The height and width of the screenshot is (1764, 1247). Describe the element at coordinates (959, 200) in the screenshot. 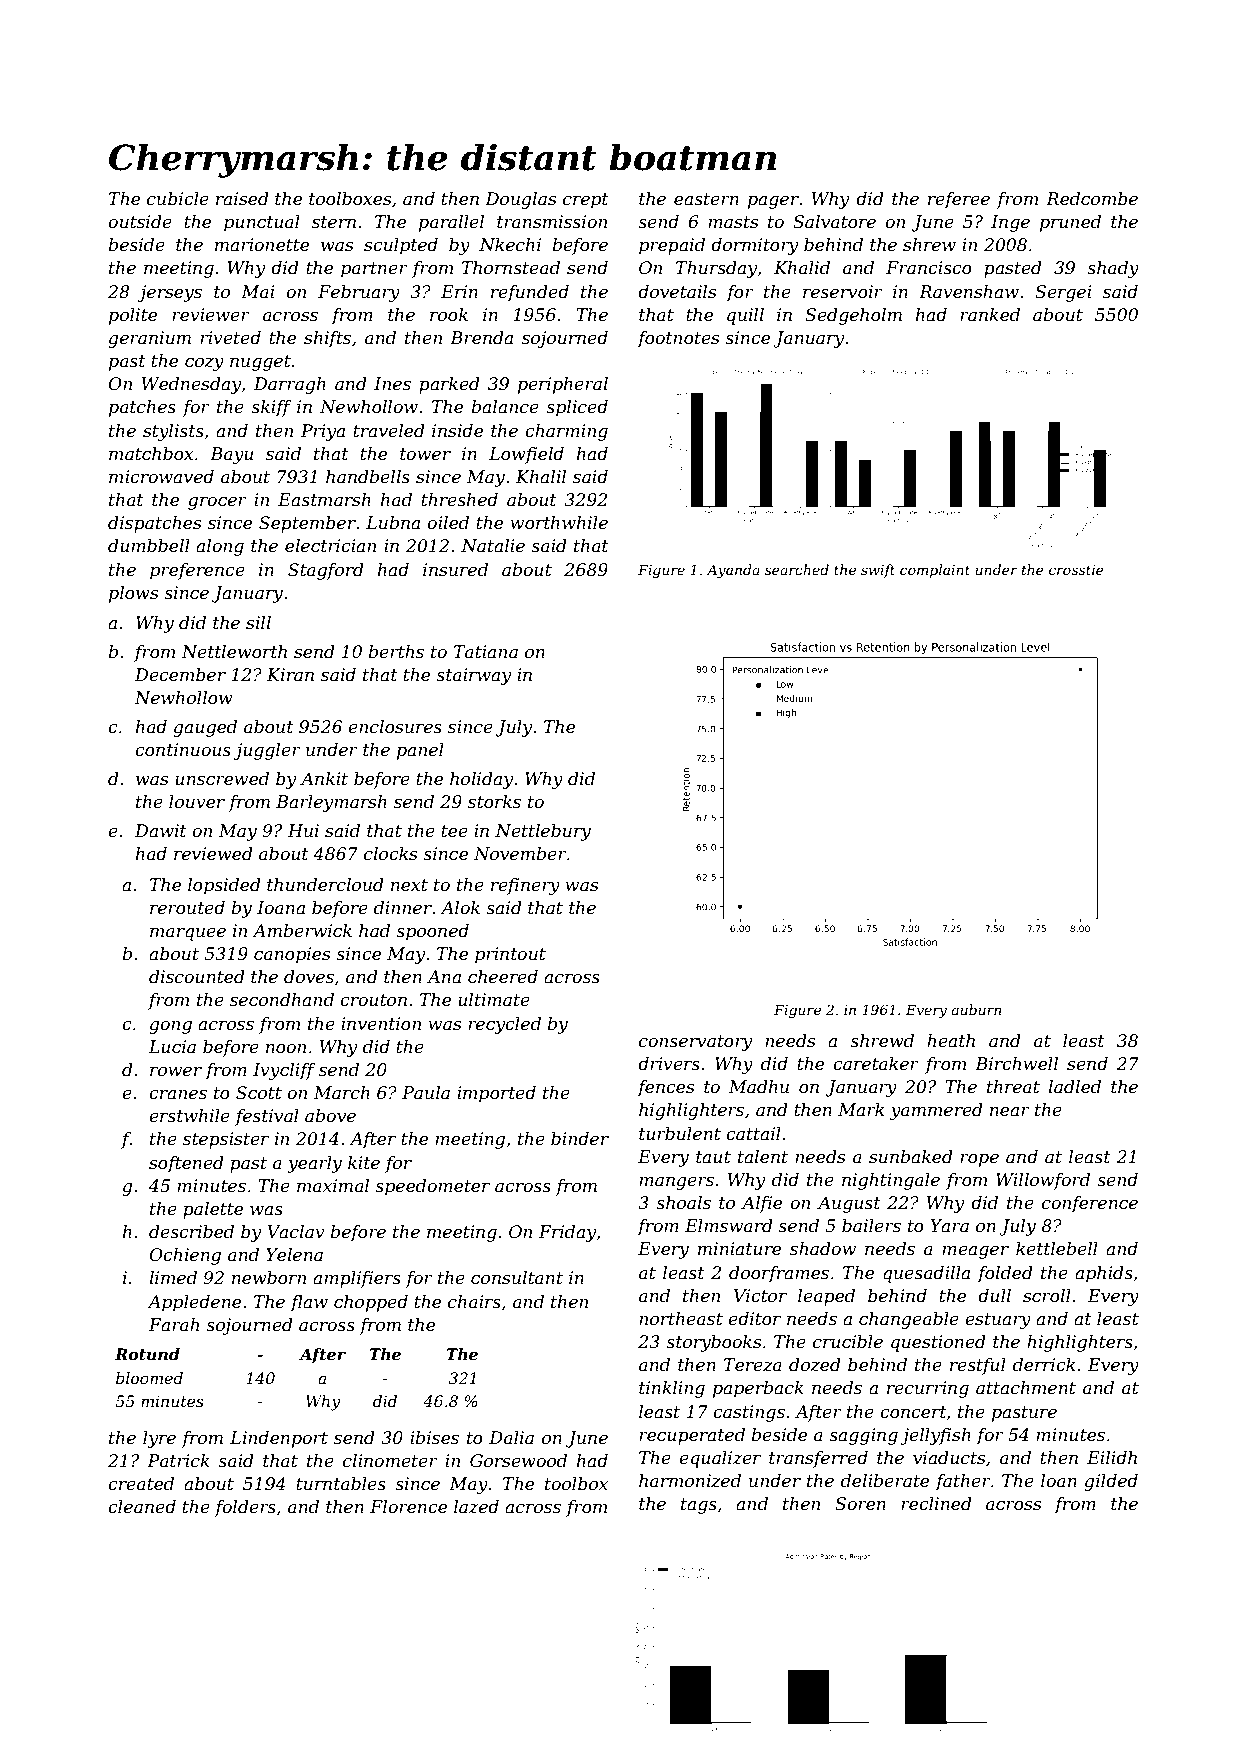

I see `referee` at that location.
